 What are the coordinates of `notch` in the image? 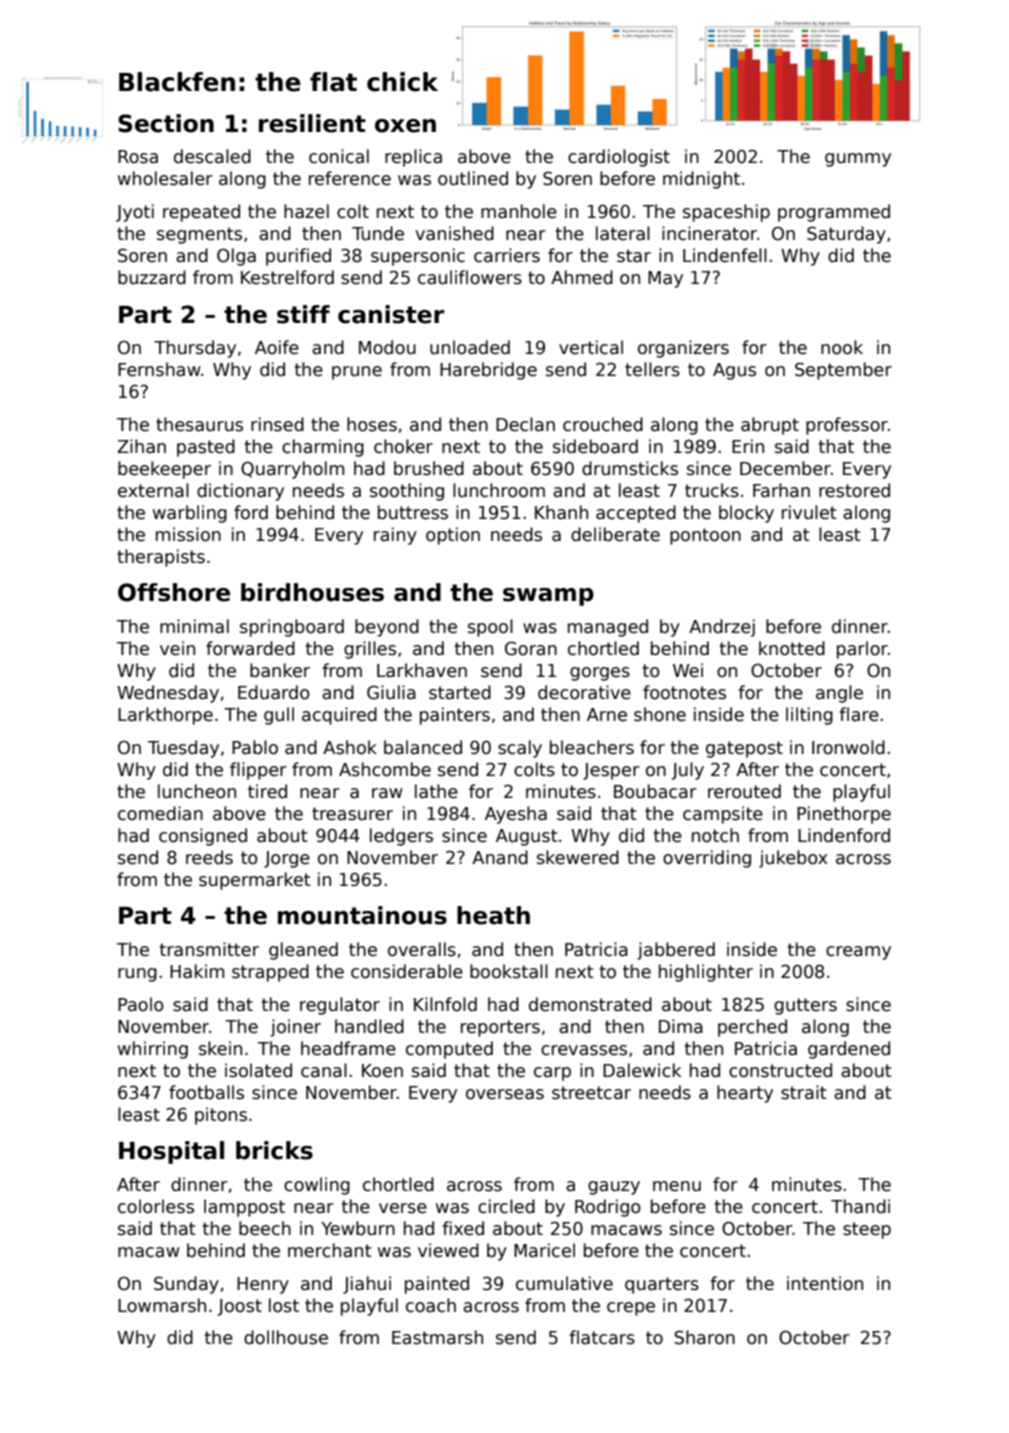 It's located at (715, 835).
